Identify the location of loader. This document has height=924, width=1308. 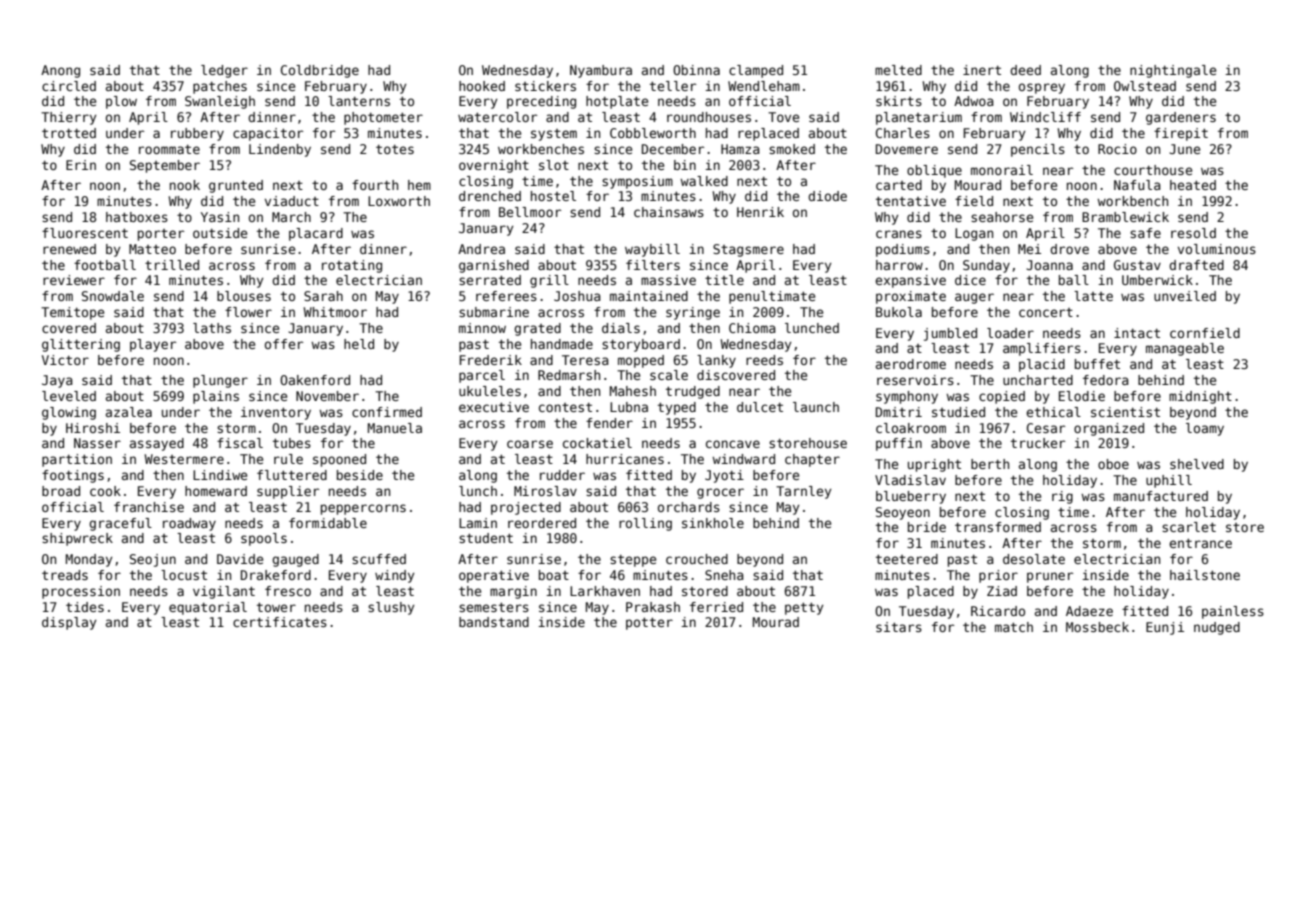
(1010, 333).
